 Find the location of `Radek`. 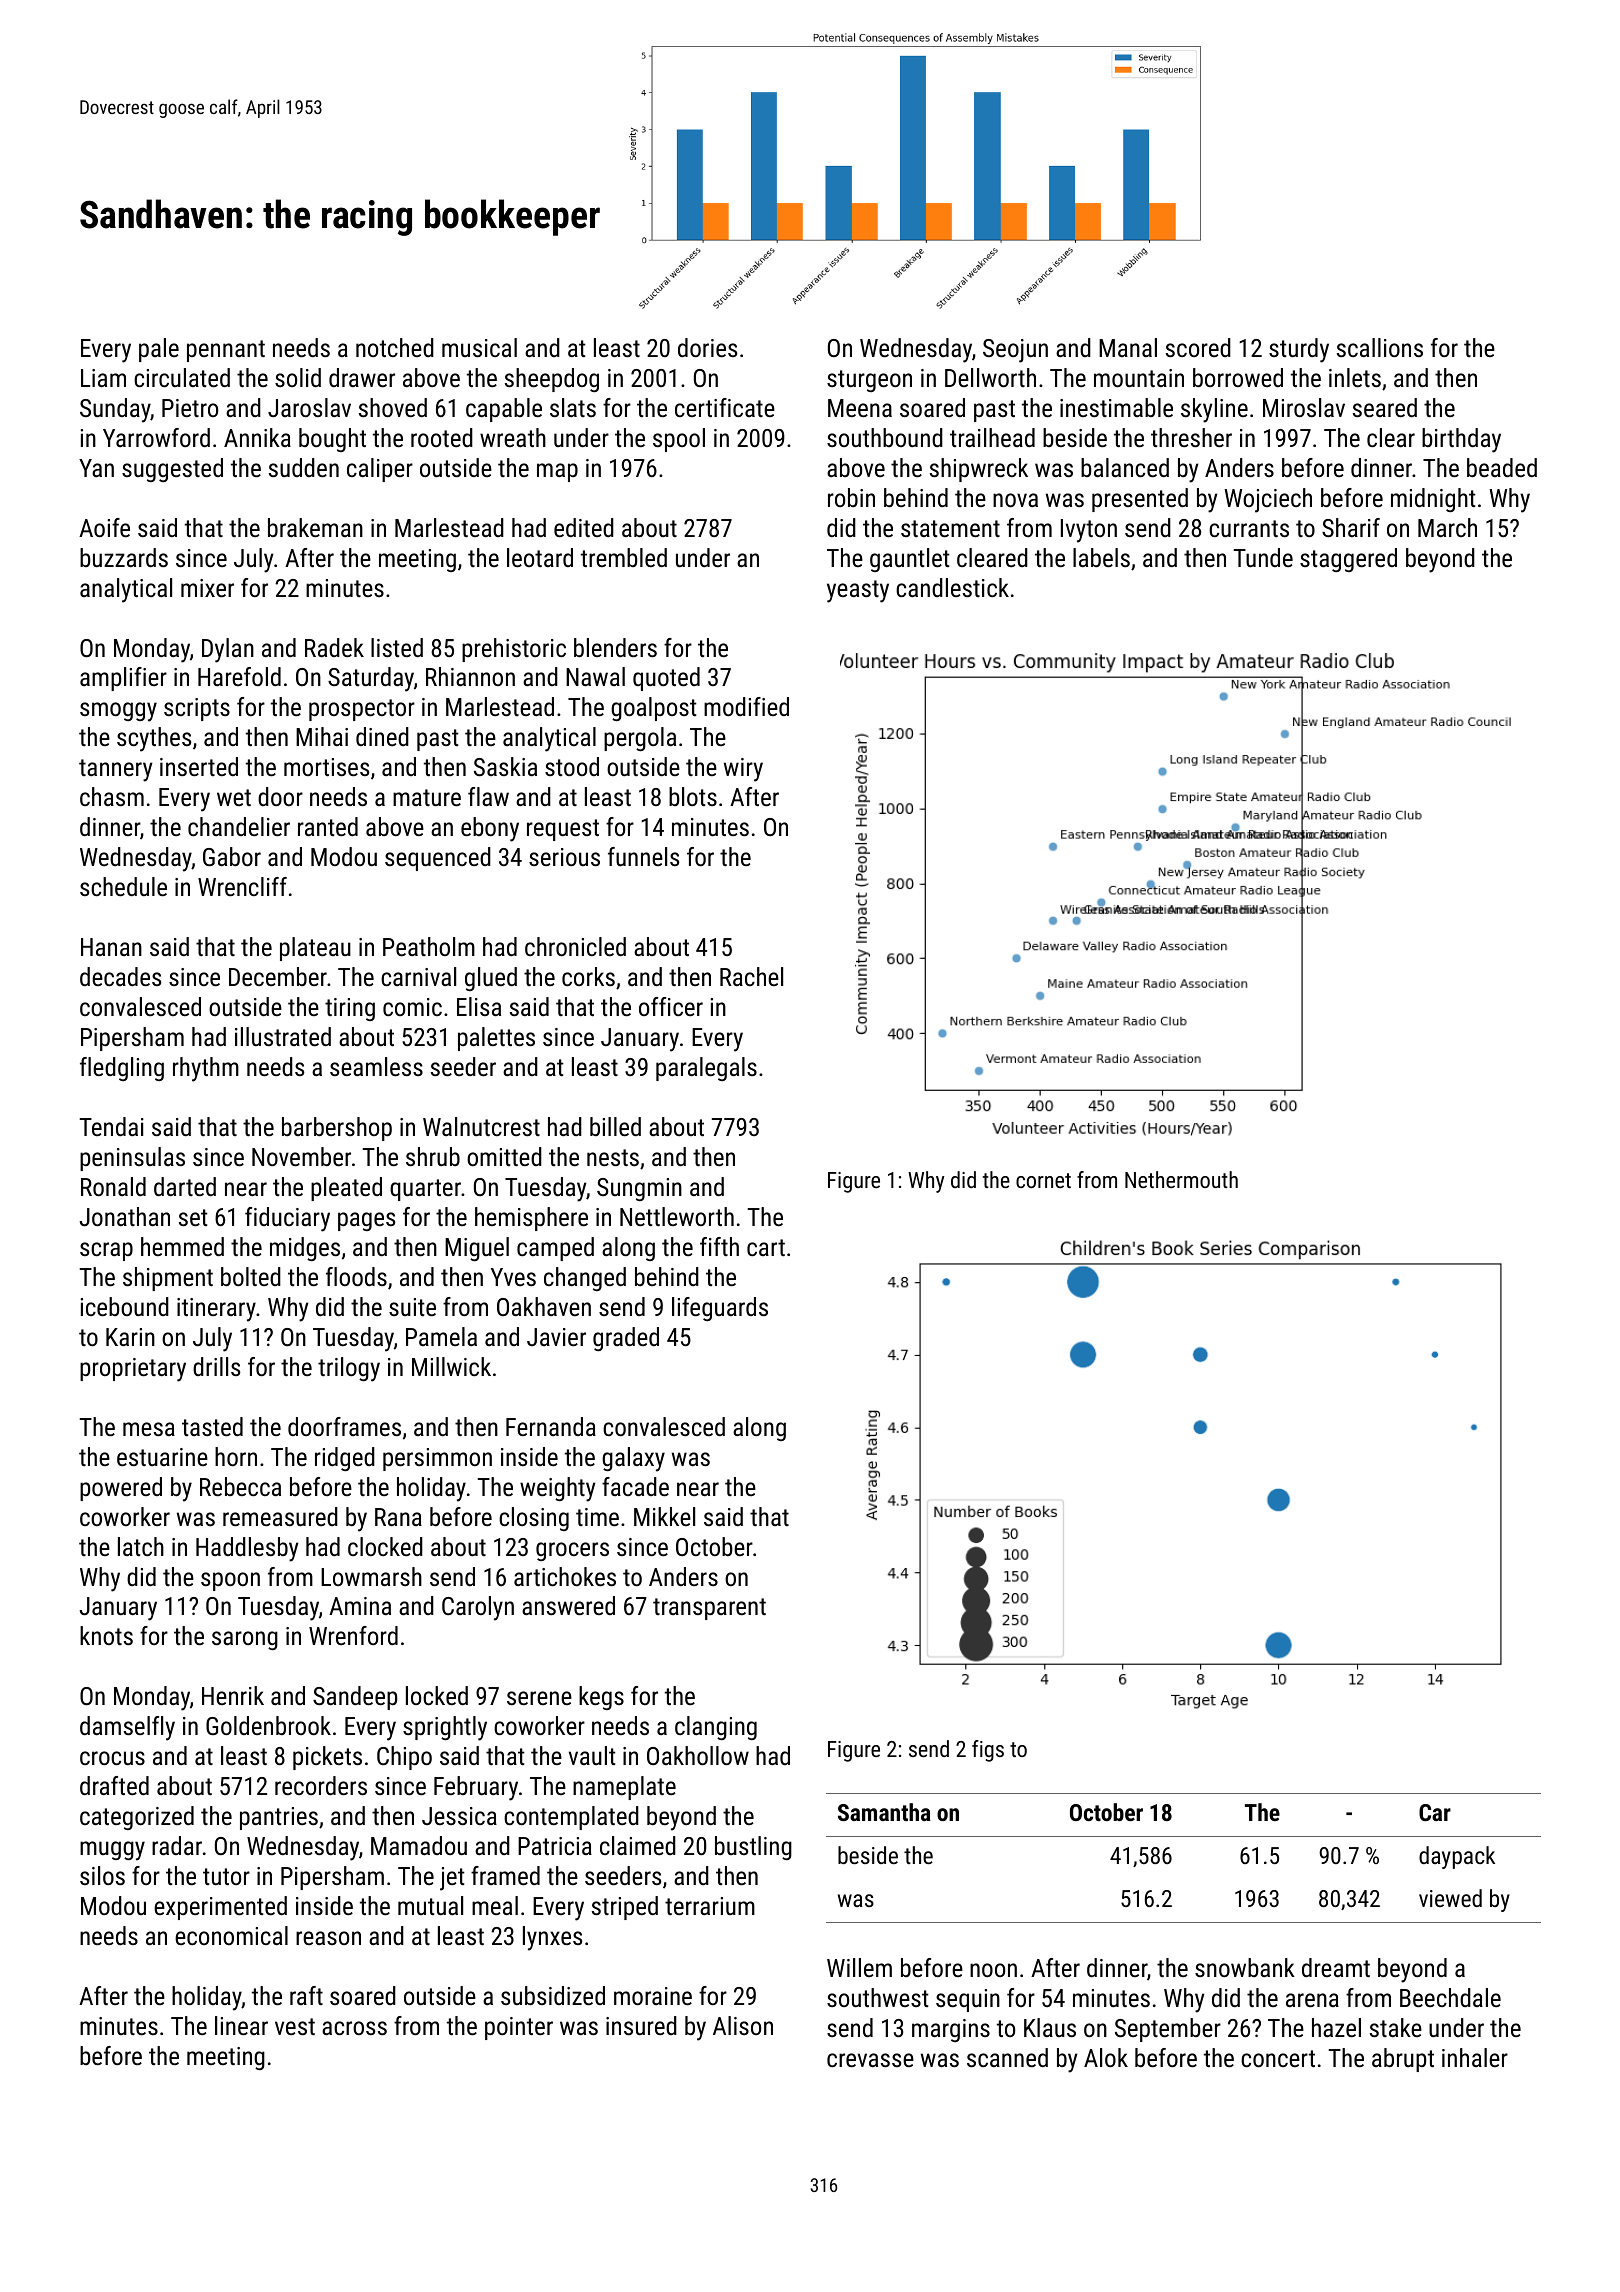

Radek is located at coordinates (334, 647).
